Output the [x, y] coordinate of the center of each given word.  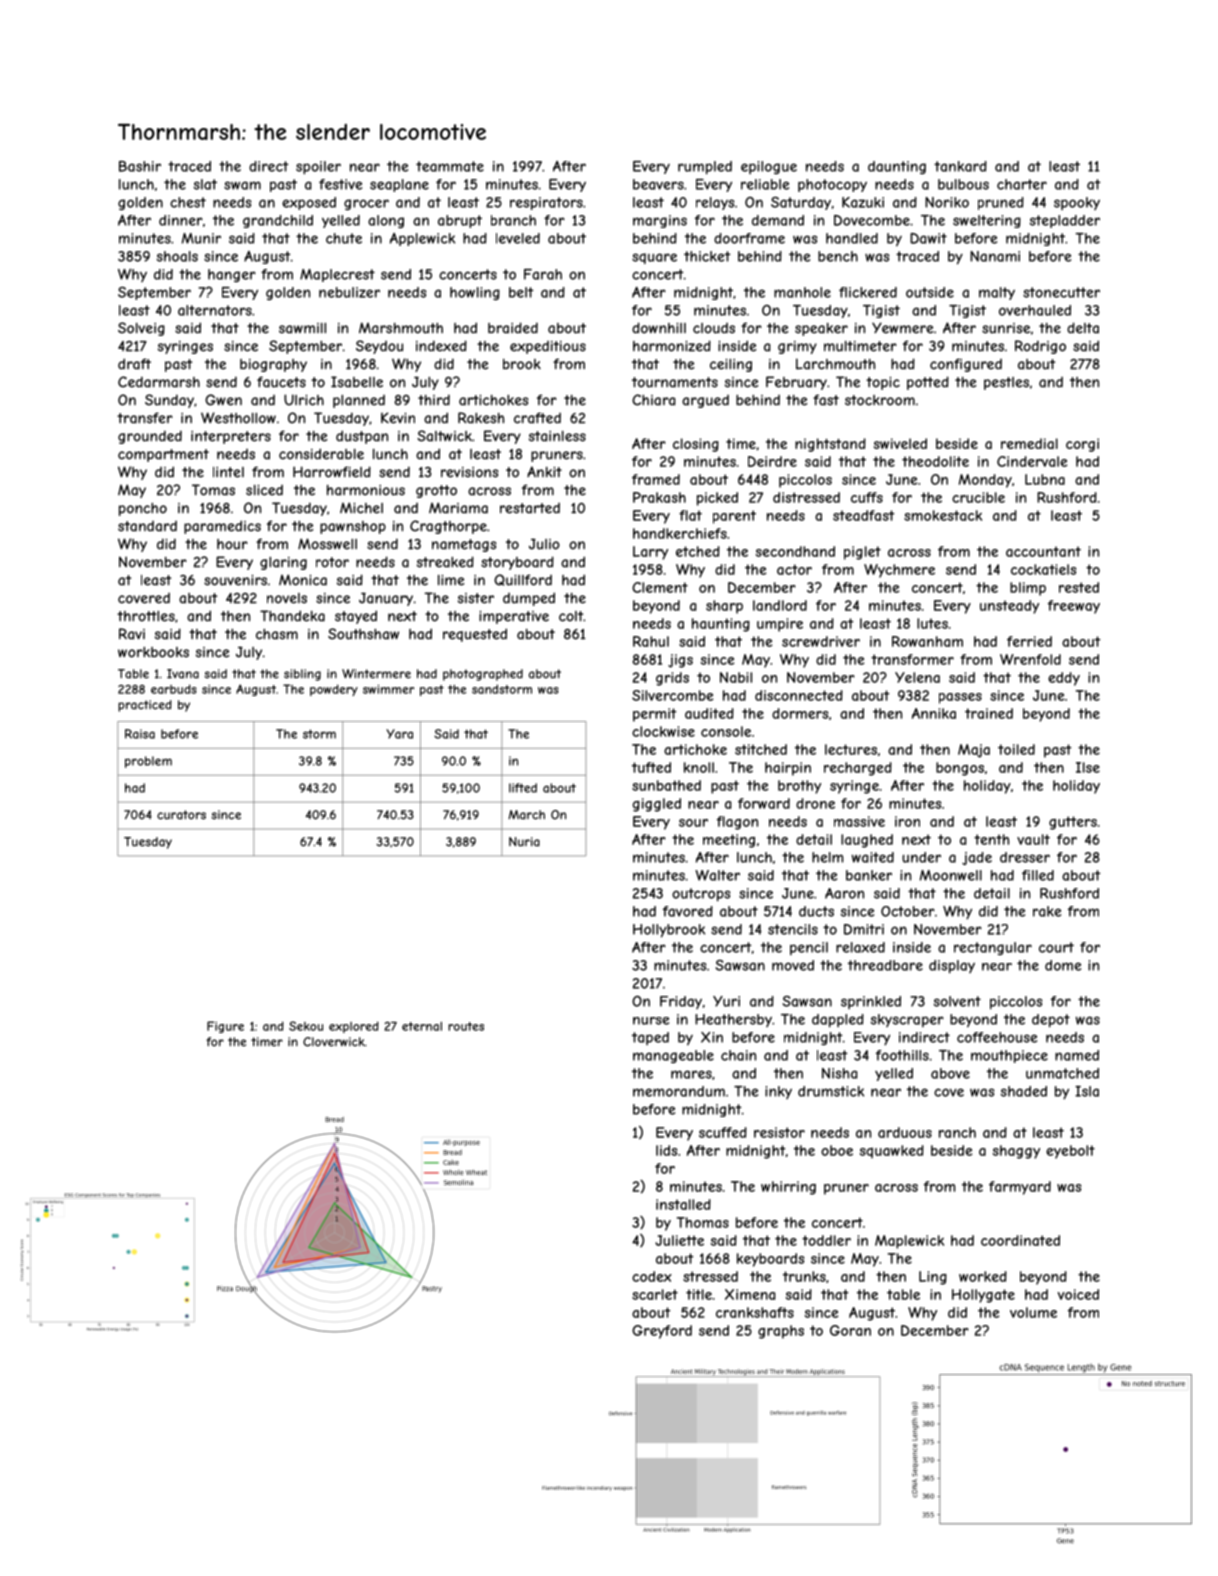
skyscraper [907, 1020]
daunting [897, 167]
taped [650, 1038]
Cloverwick [334, 1042]
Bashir [140, 166]
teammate [450, 166]
